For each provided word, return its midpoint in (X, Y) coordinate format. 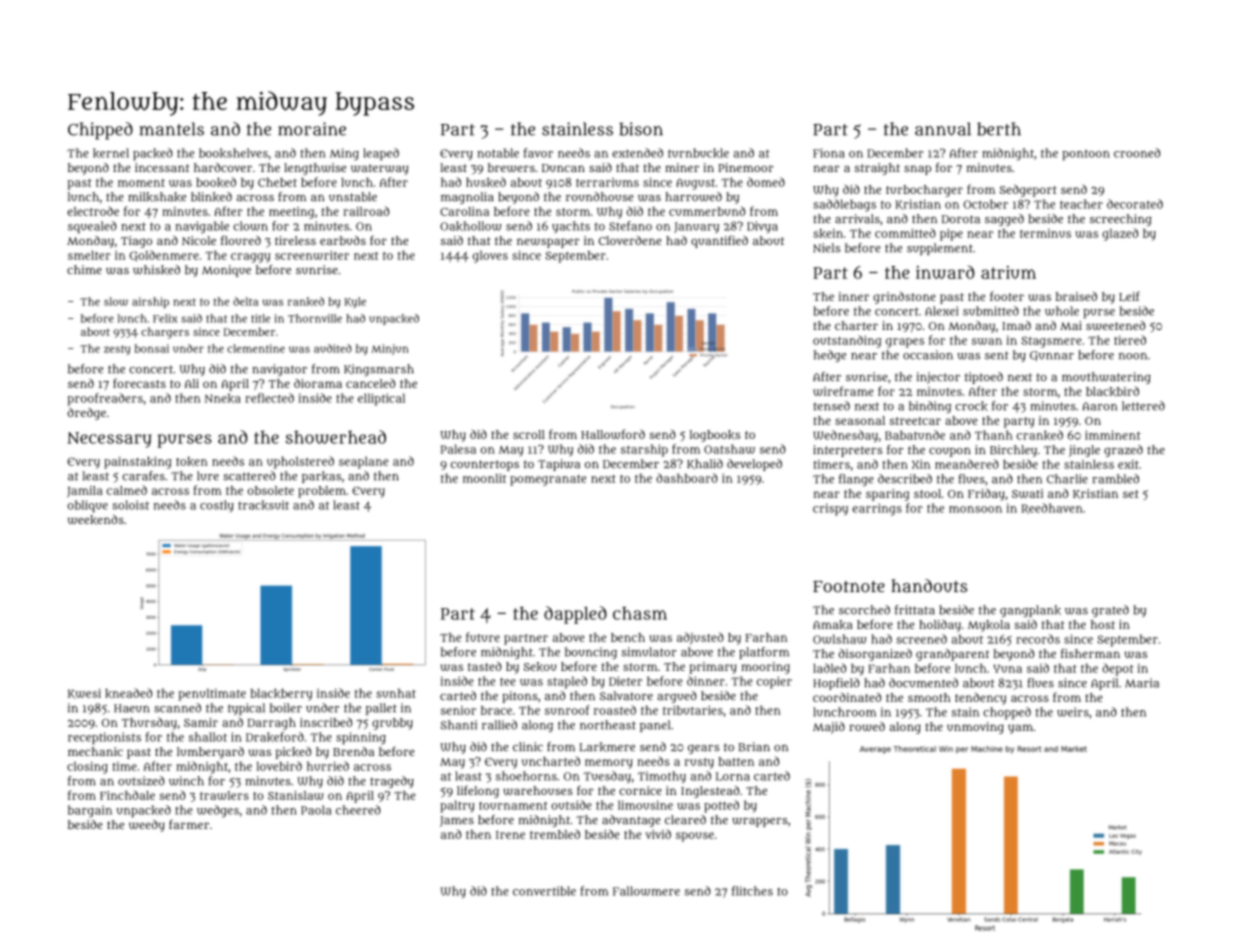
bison (641, 129)
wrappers (760, 822)
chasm (640, 613)
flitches (752, 891)
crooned (1137, 153)
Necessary (109, 440)
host (1103, 624)
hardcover (223, 167)
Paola (316, 810)
